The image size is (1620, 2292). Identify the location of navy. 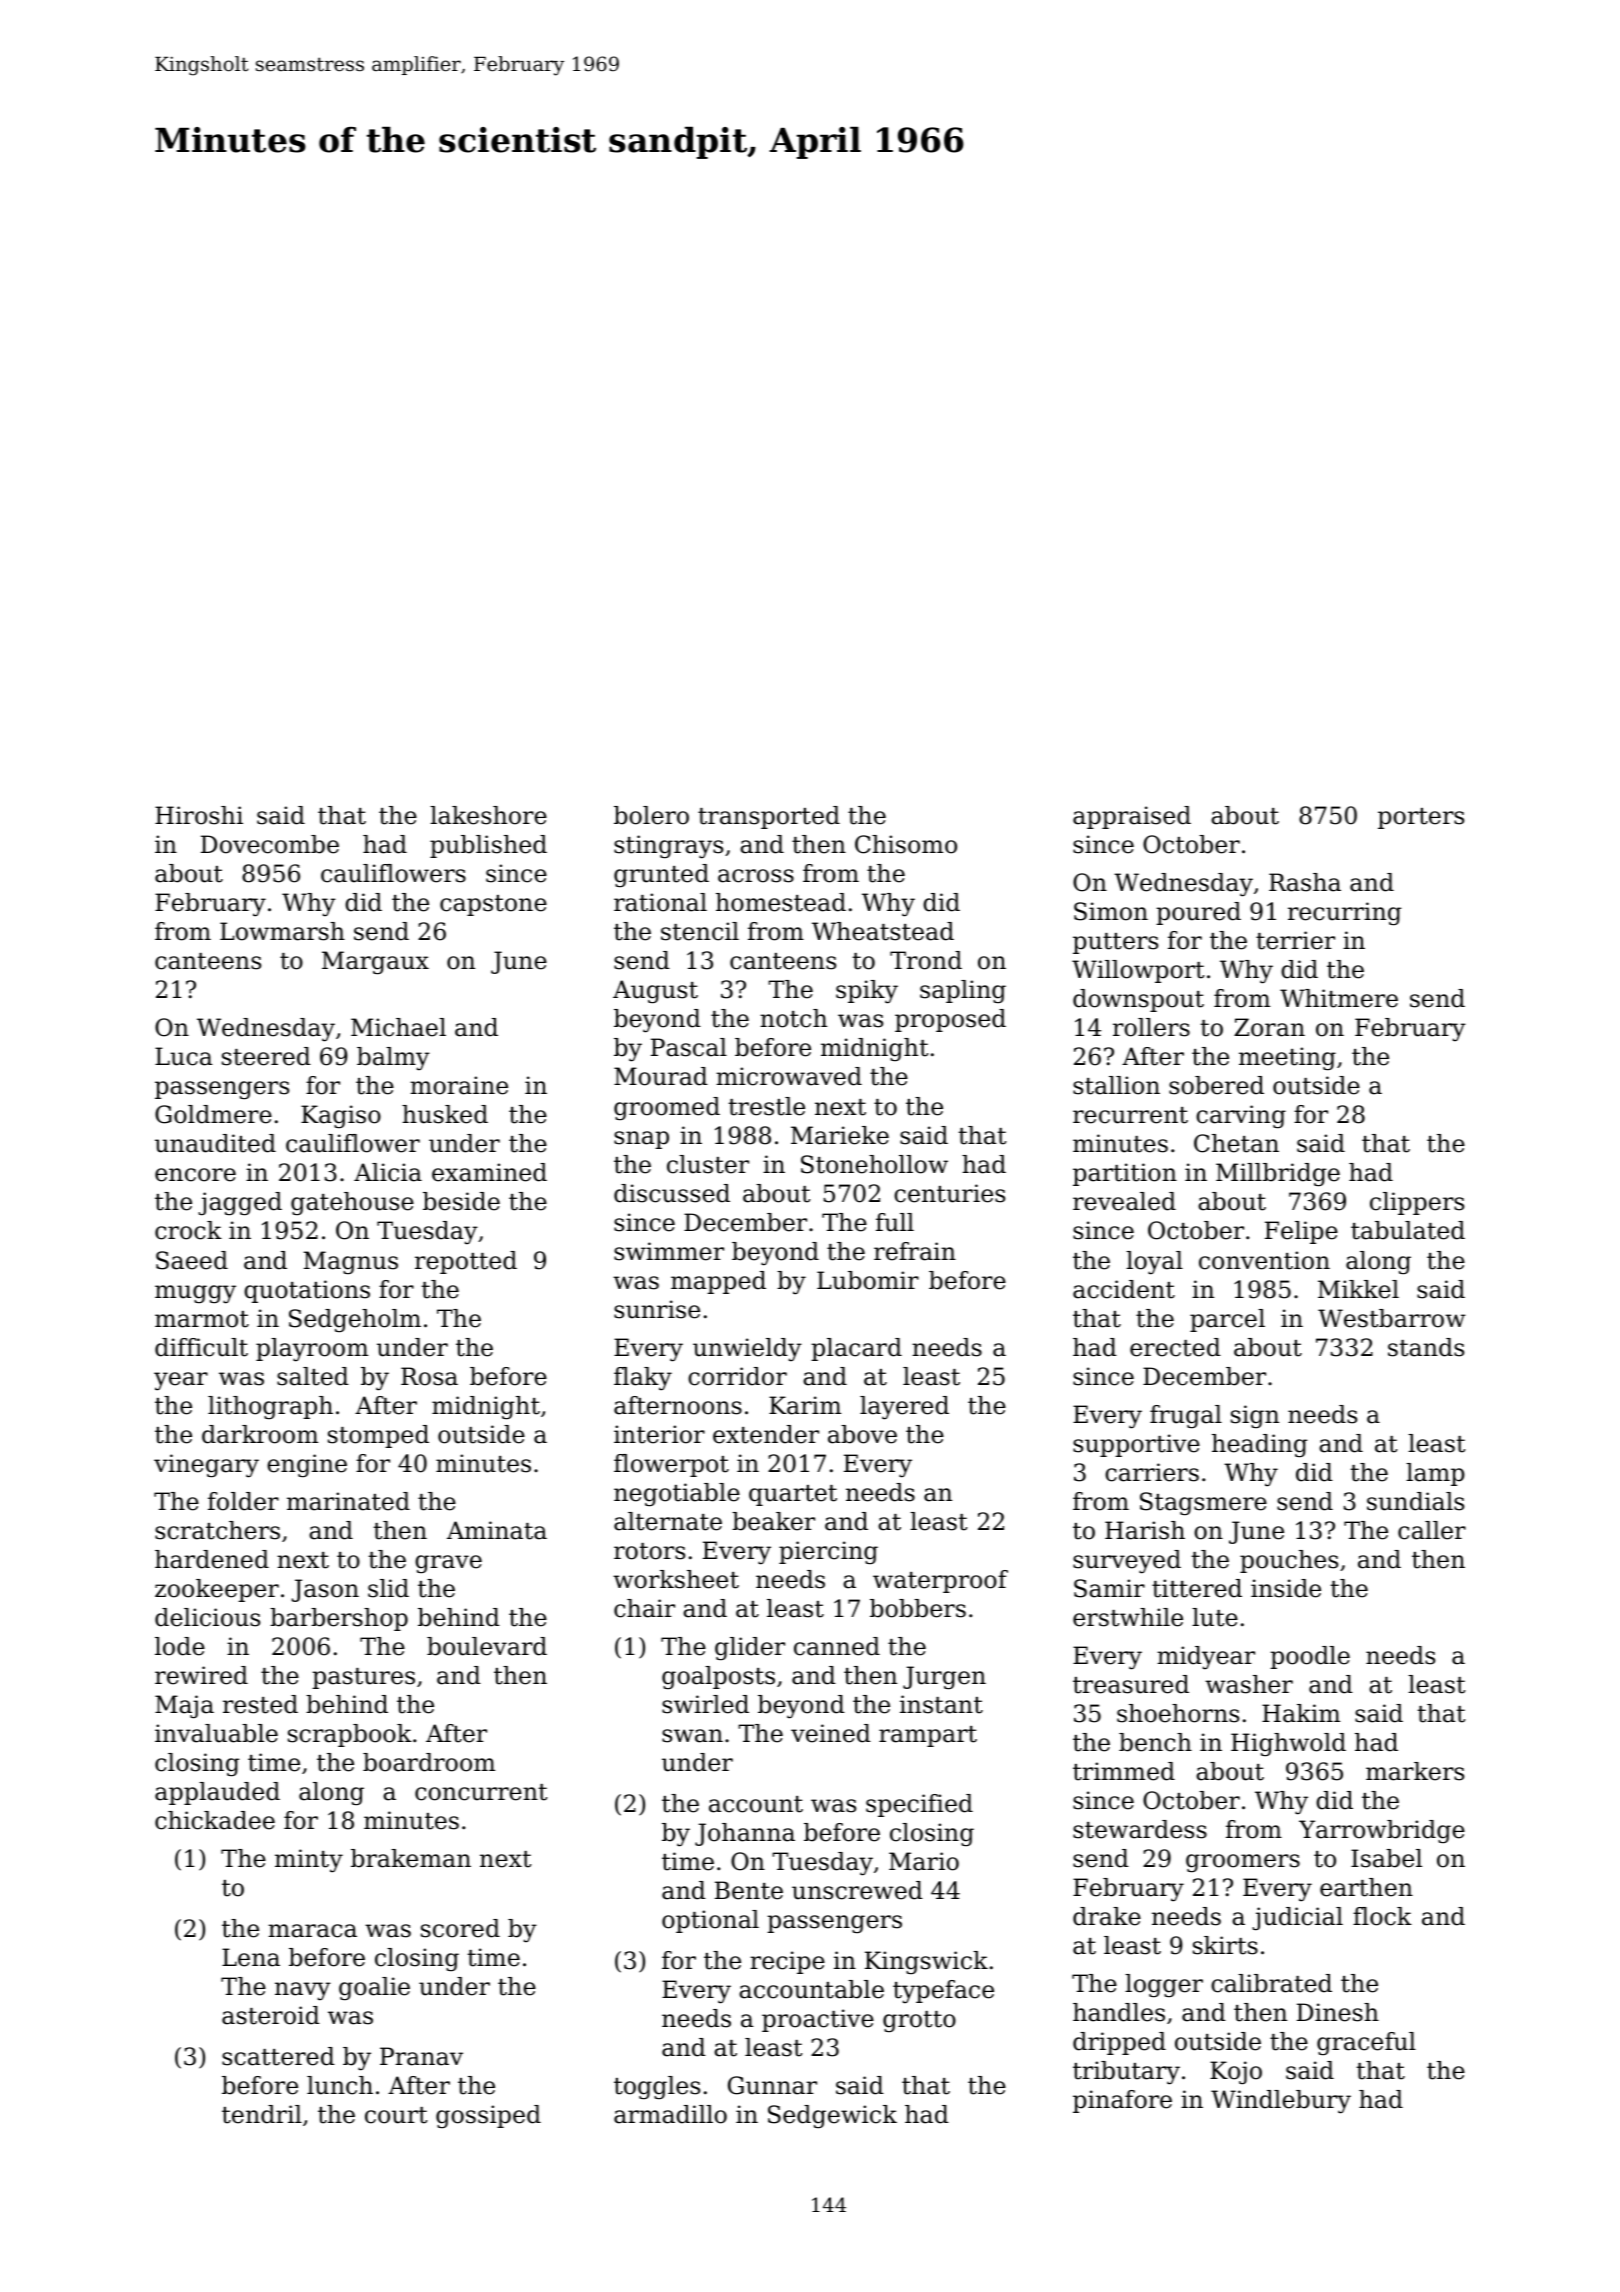
(303, 1991).
